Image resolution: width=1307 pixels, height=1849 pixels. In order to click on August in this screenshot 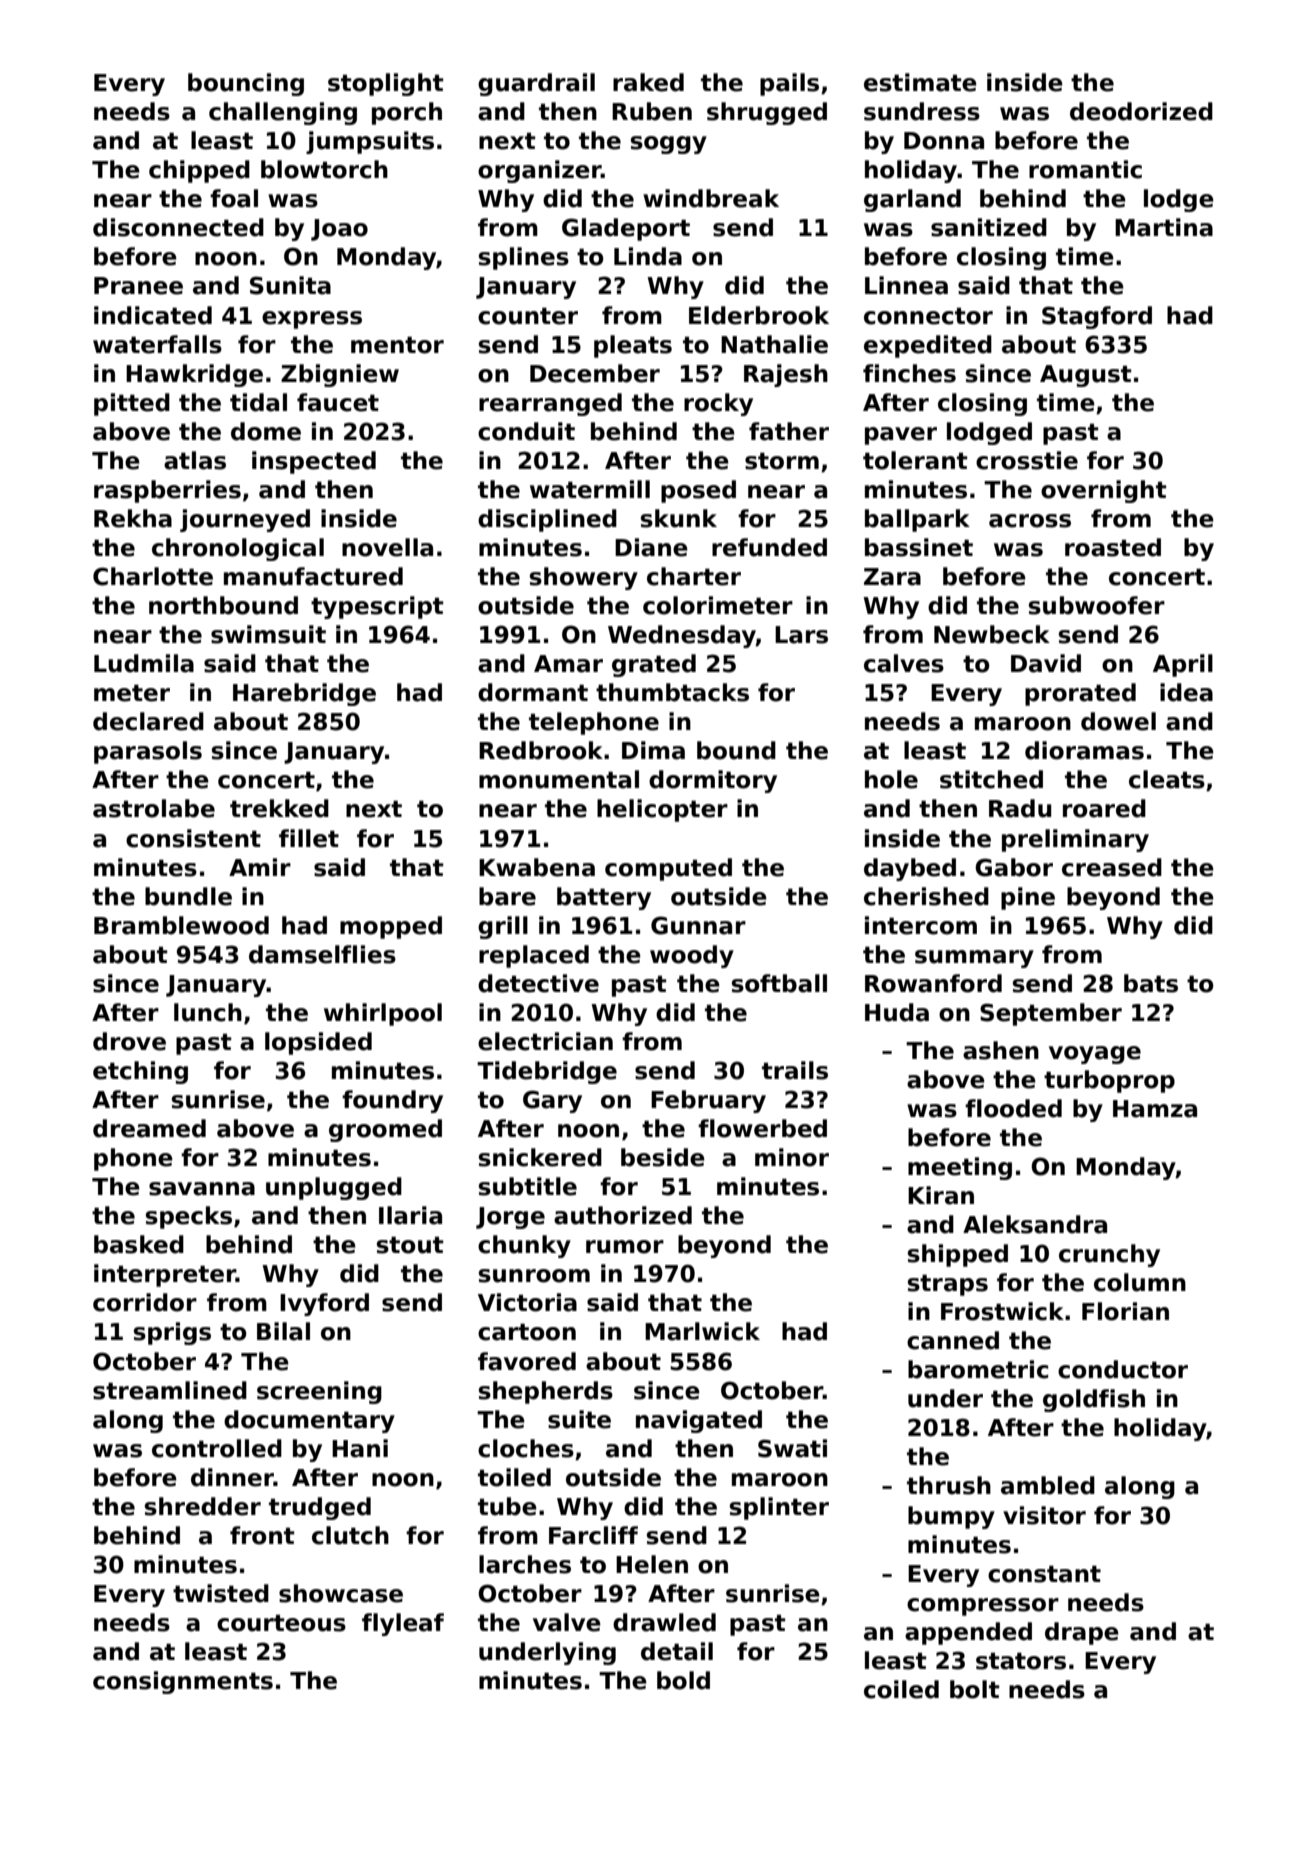, I will do `click(1086, 376)`.
